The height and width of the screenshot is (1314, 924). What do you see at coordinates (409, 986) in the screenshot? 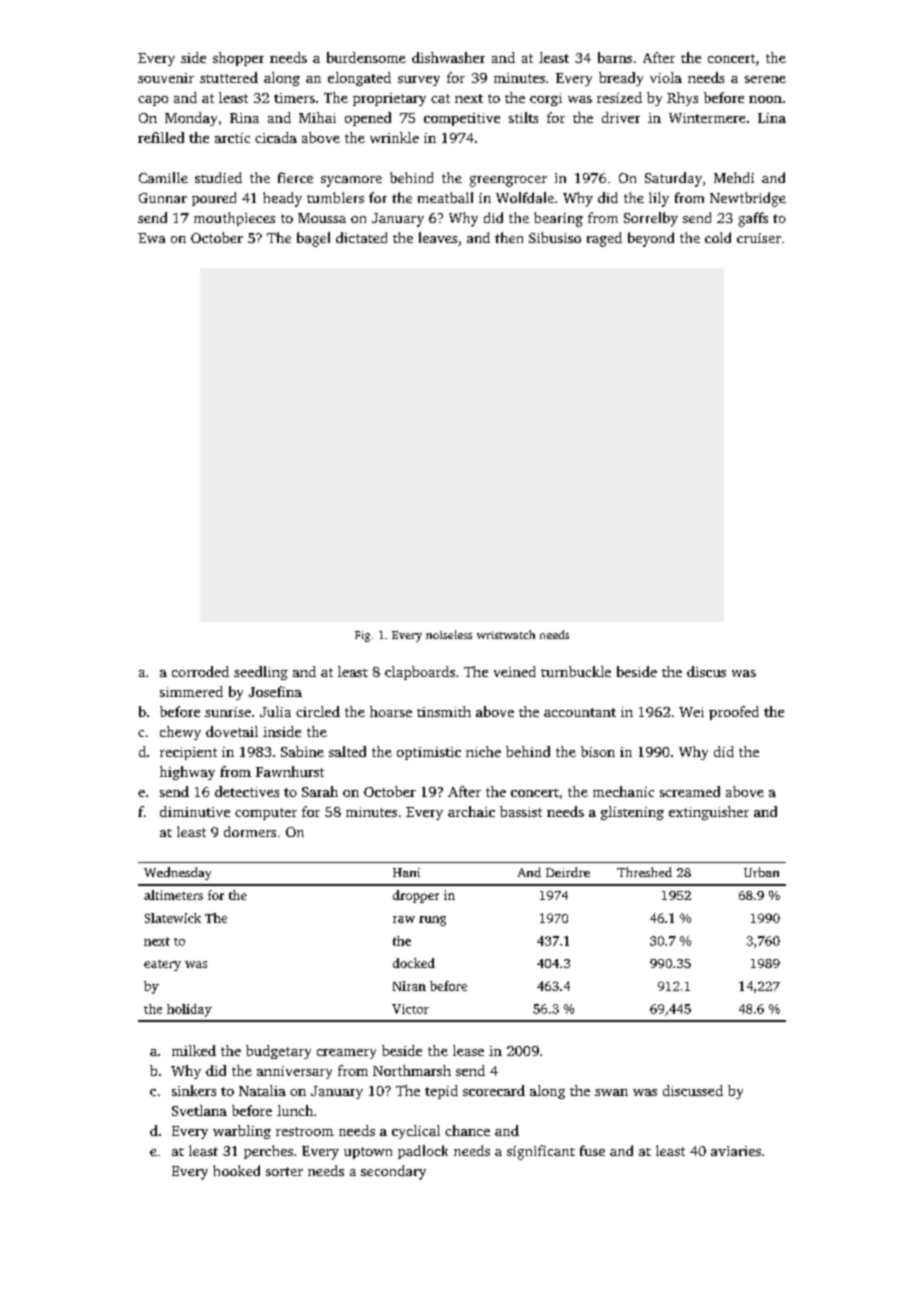
I see `Niran` at bounding box center [409, 986].
